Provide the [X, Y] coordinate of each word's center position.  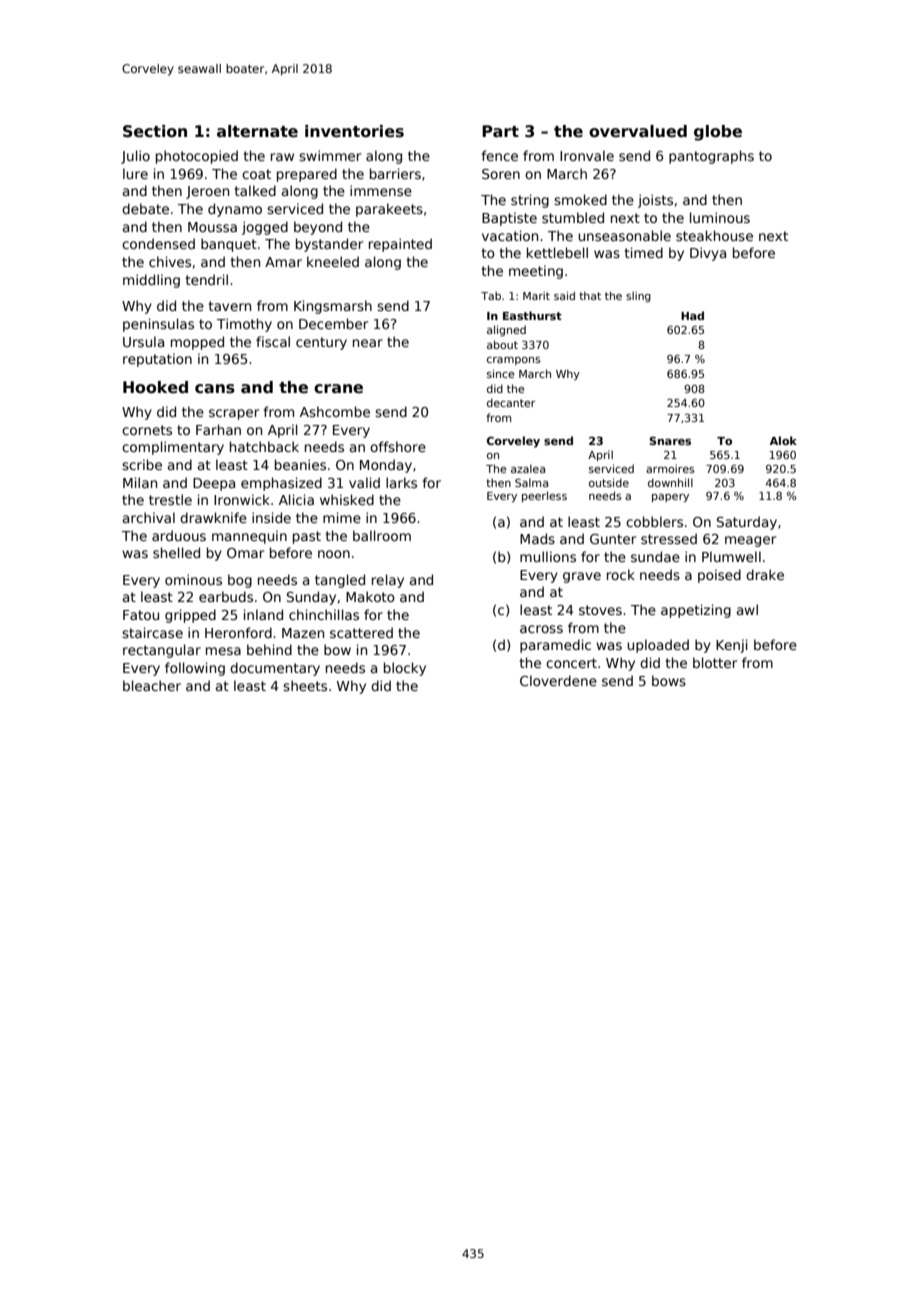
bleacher [152, 685]
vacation [510, 235]
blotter [715, 662]
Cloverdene [558, 680]
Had [692, 315]
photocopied [197, 157]
